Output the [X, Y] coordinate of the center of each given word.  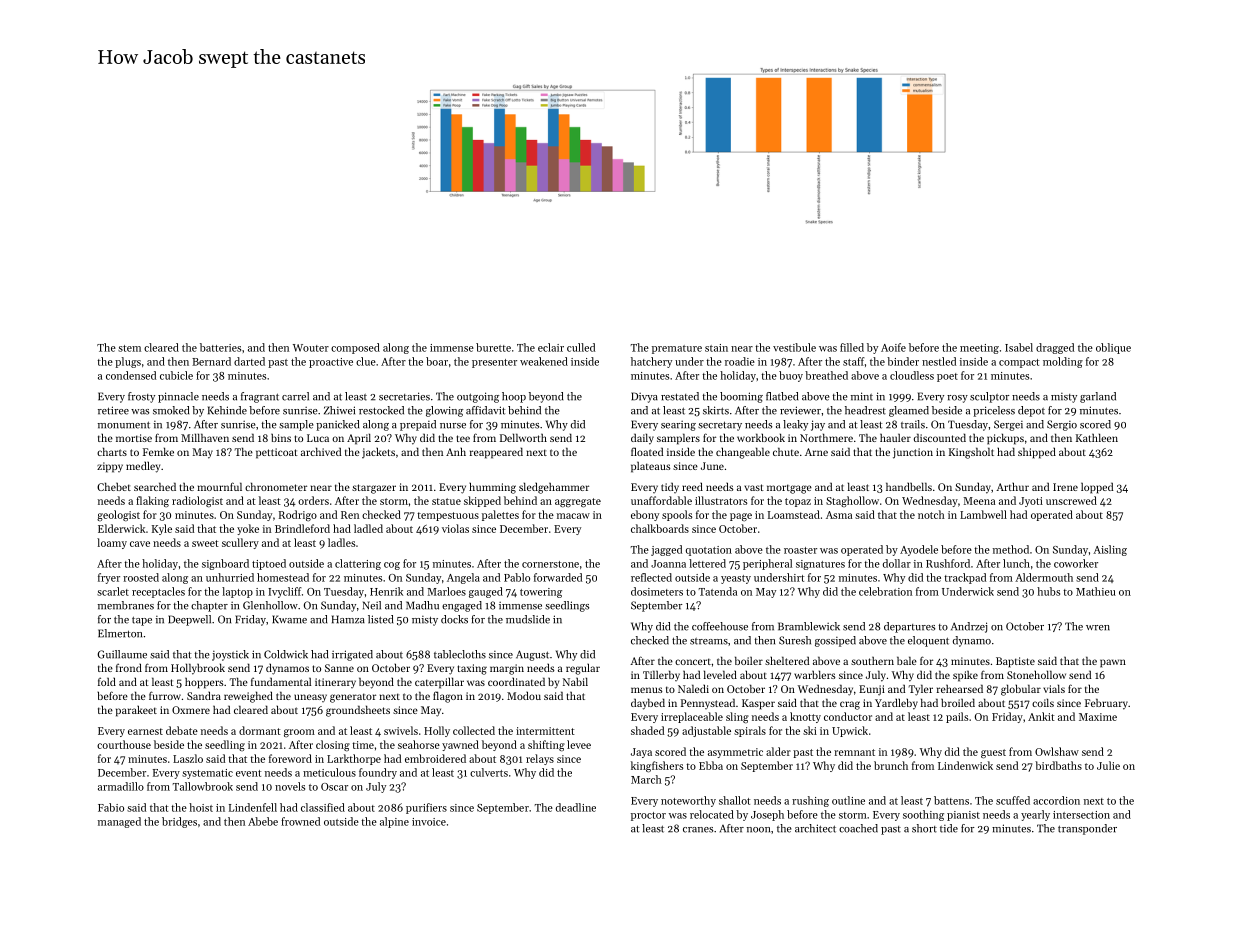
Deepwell [189, 620]
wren [1098, 628]
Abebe [263, 821]
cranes [698, 830]
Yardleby [896, 704]
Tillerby [661, 675]
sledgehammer [554, 488]
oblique [1113, 348]
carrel [295, 396]
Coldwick [286, 654]
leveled [720, 674]
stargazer [374, 489]
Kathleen [1097, 437]
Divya [644, 397]
